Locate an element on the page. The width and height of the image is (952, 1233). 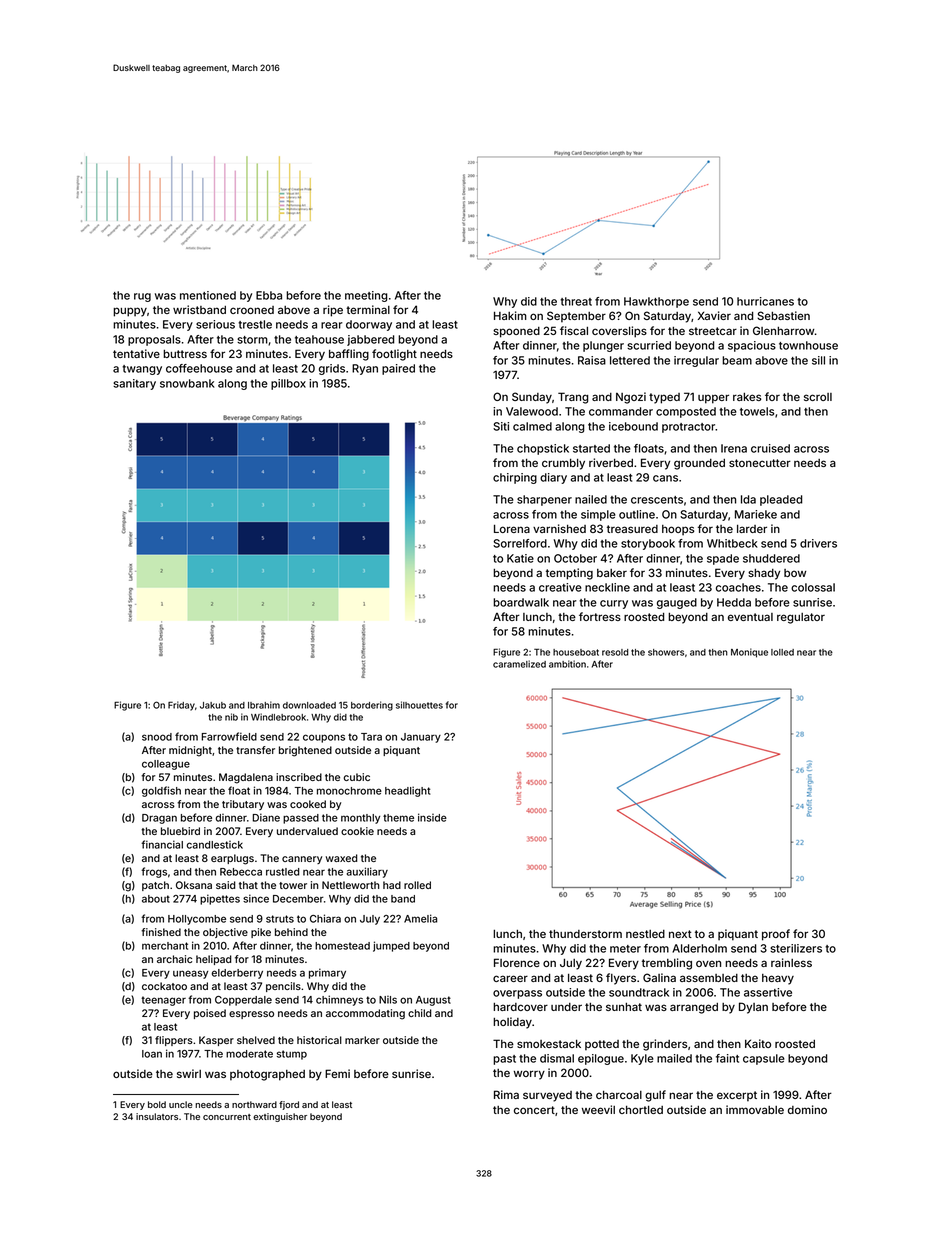
overpass is located at coordinates (517, 994).
